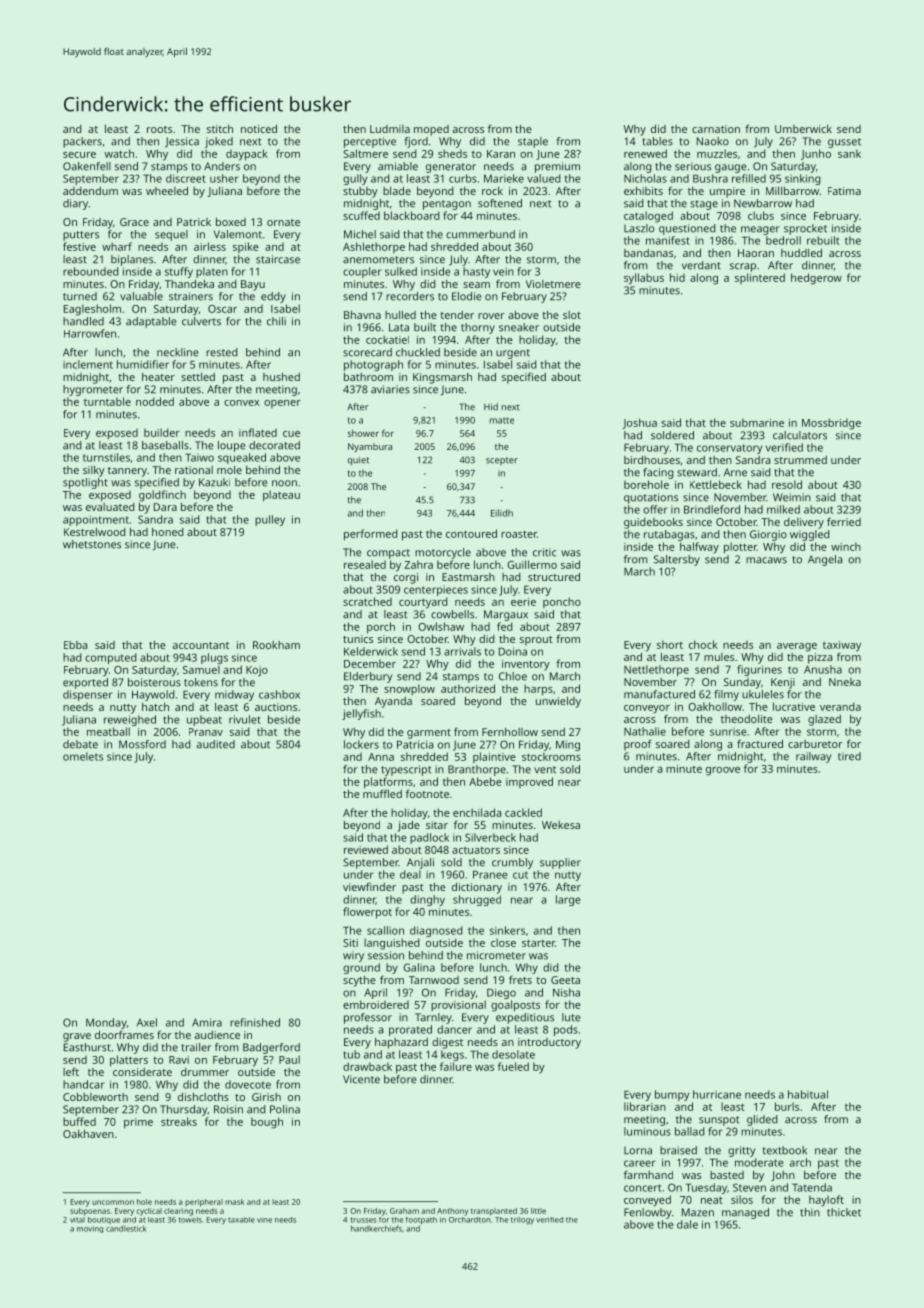 This page has width=924, height=1308. What do you see at coordinates (75, 645) in the page?
I see `Ebba` at bounding box center [75, 645].
